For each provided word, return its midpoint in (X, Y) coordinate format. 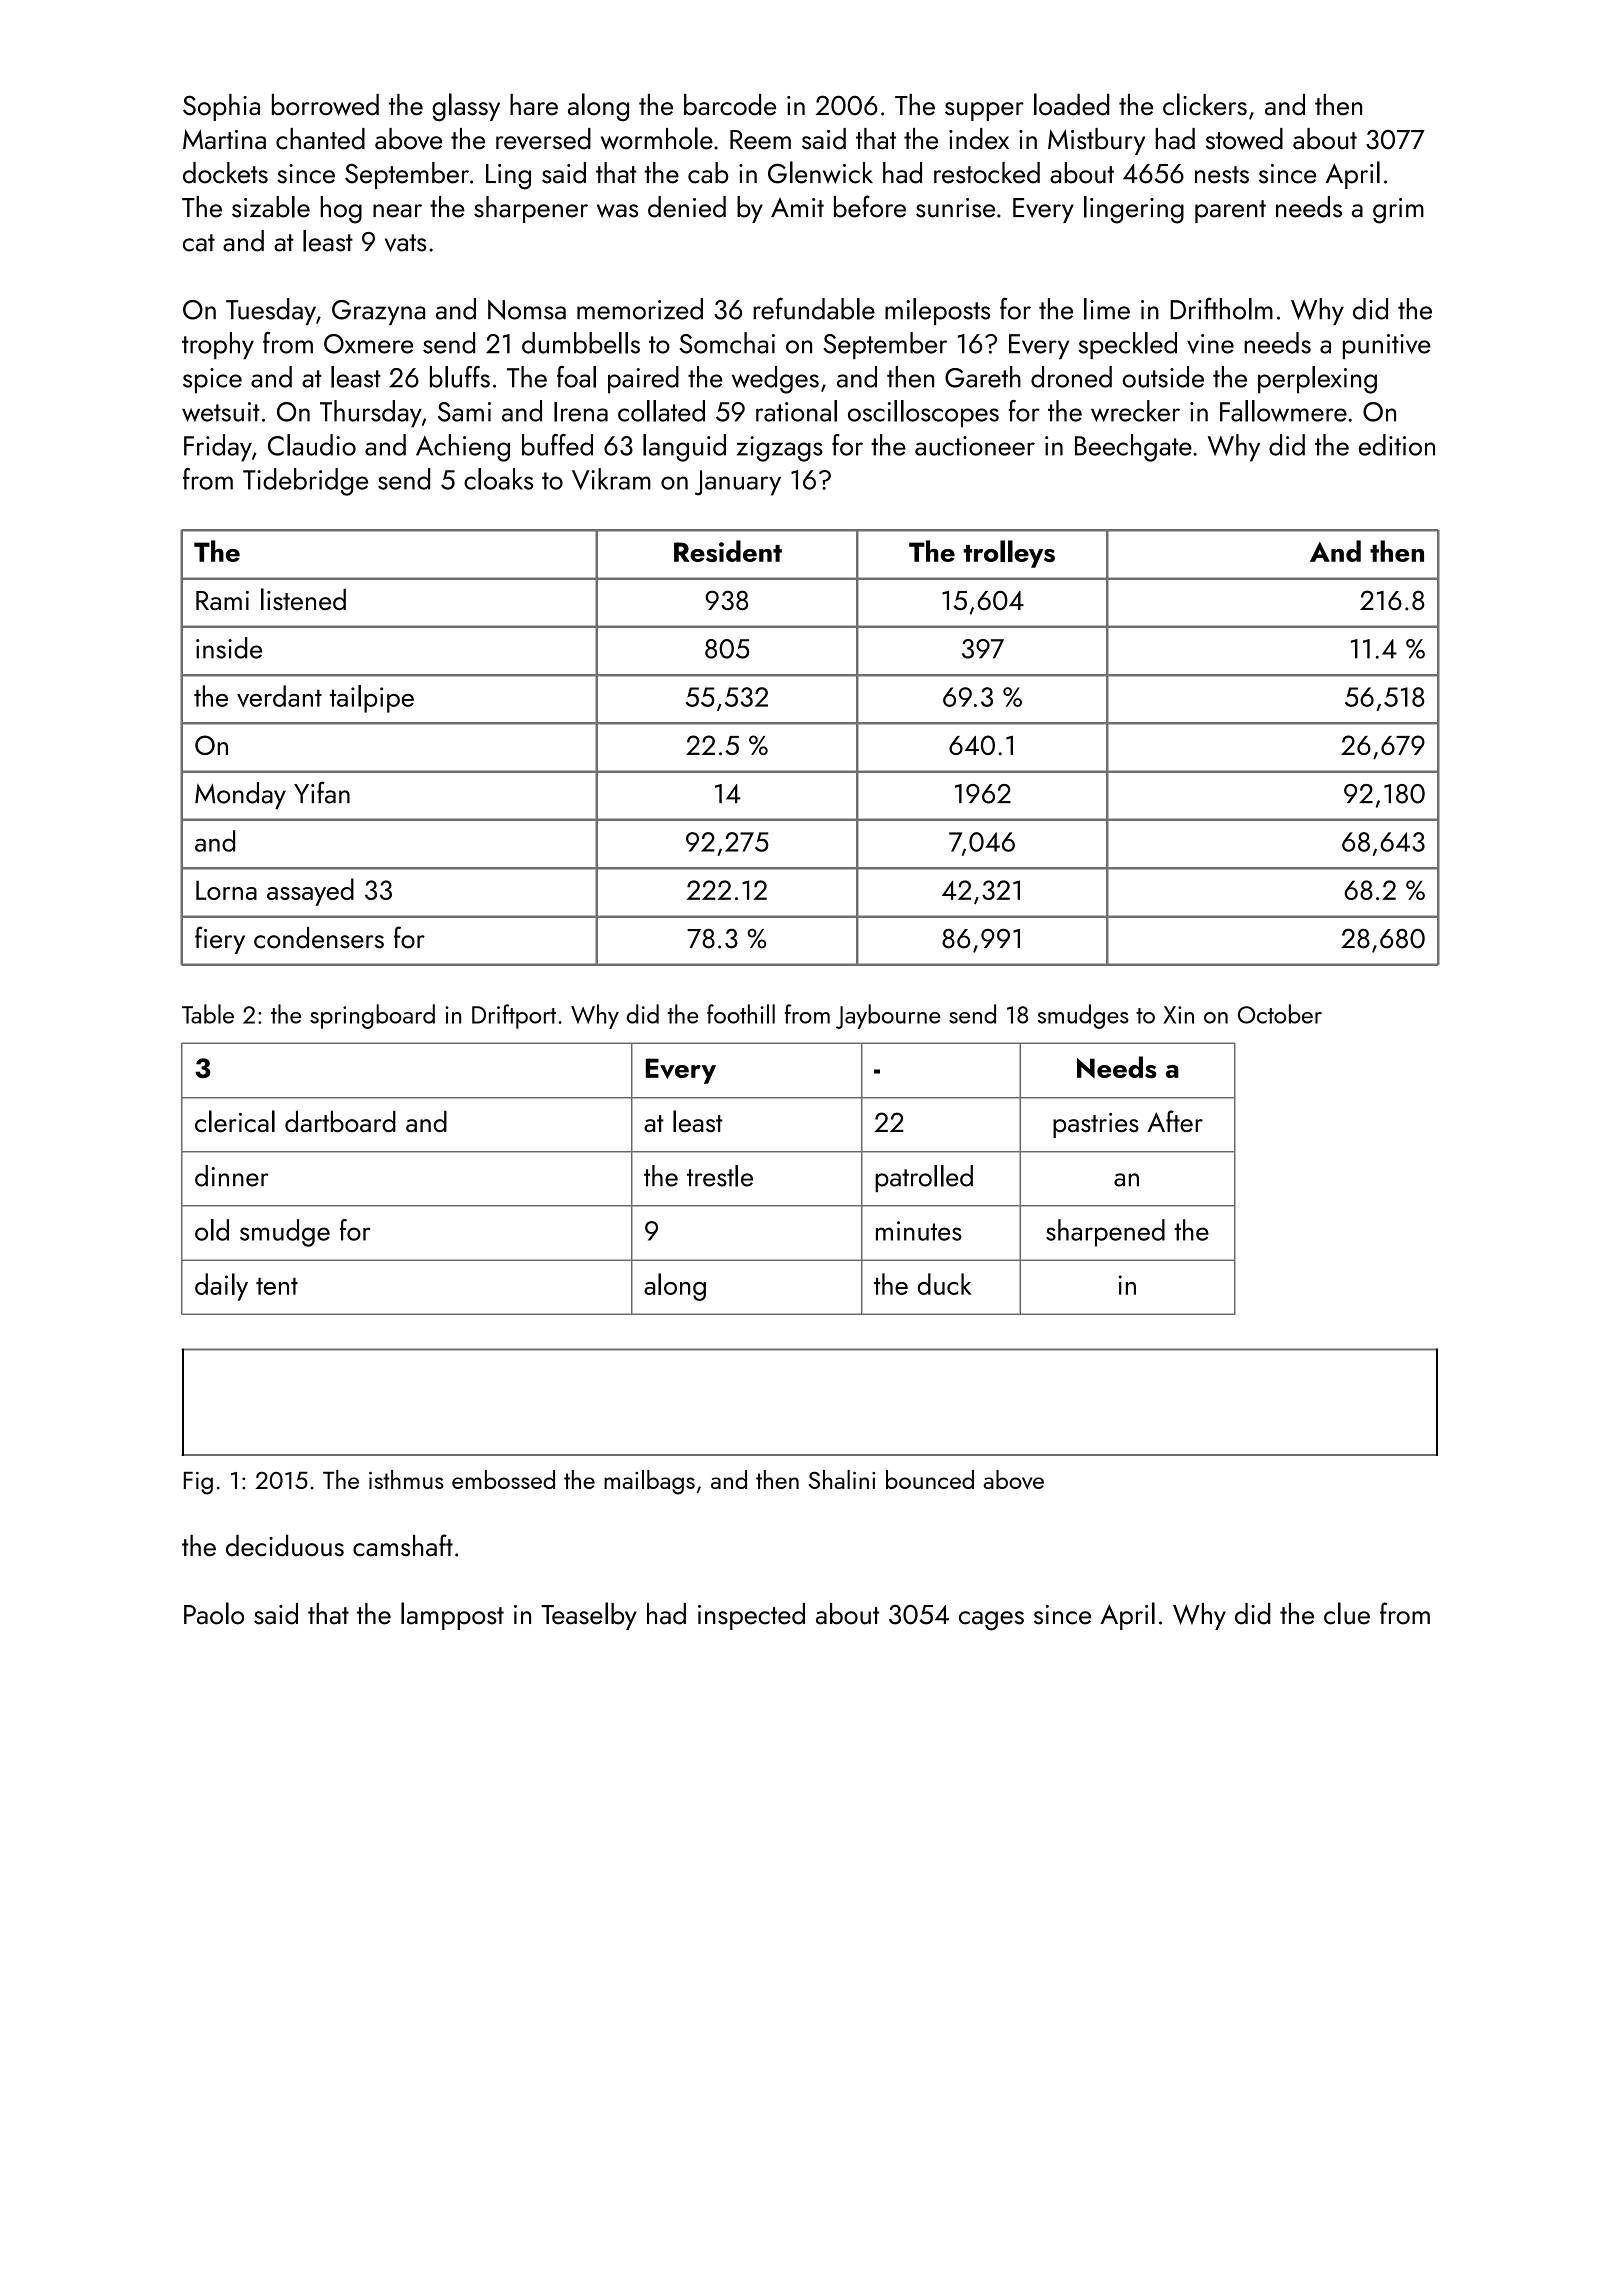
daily (221, 1287)
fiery (220, 940)
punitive (1387, 346)
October (1280, 1014)
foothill (741, 1014)
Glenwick (820, 172)
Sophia (221, 107)
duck (944, 1284)
